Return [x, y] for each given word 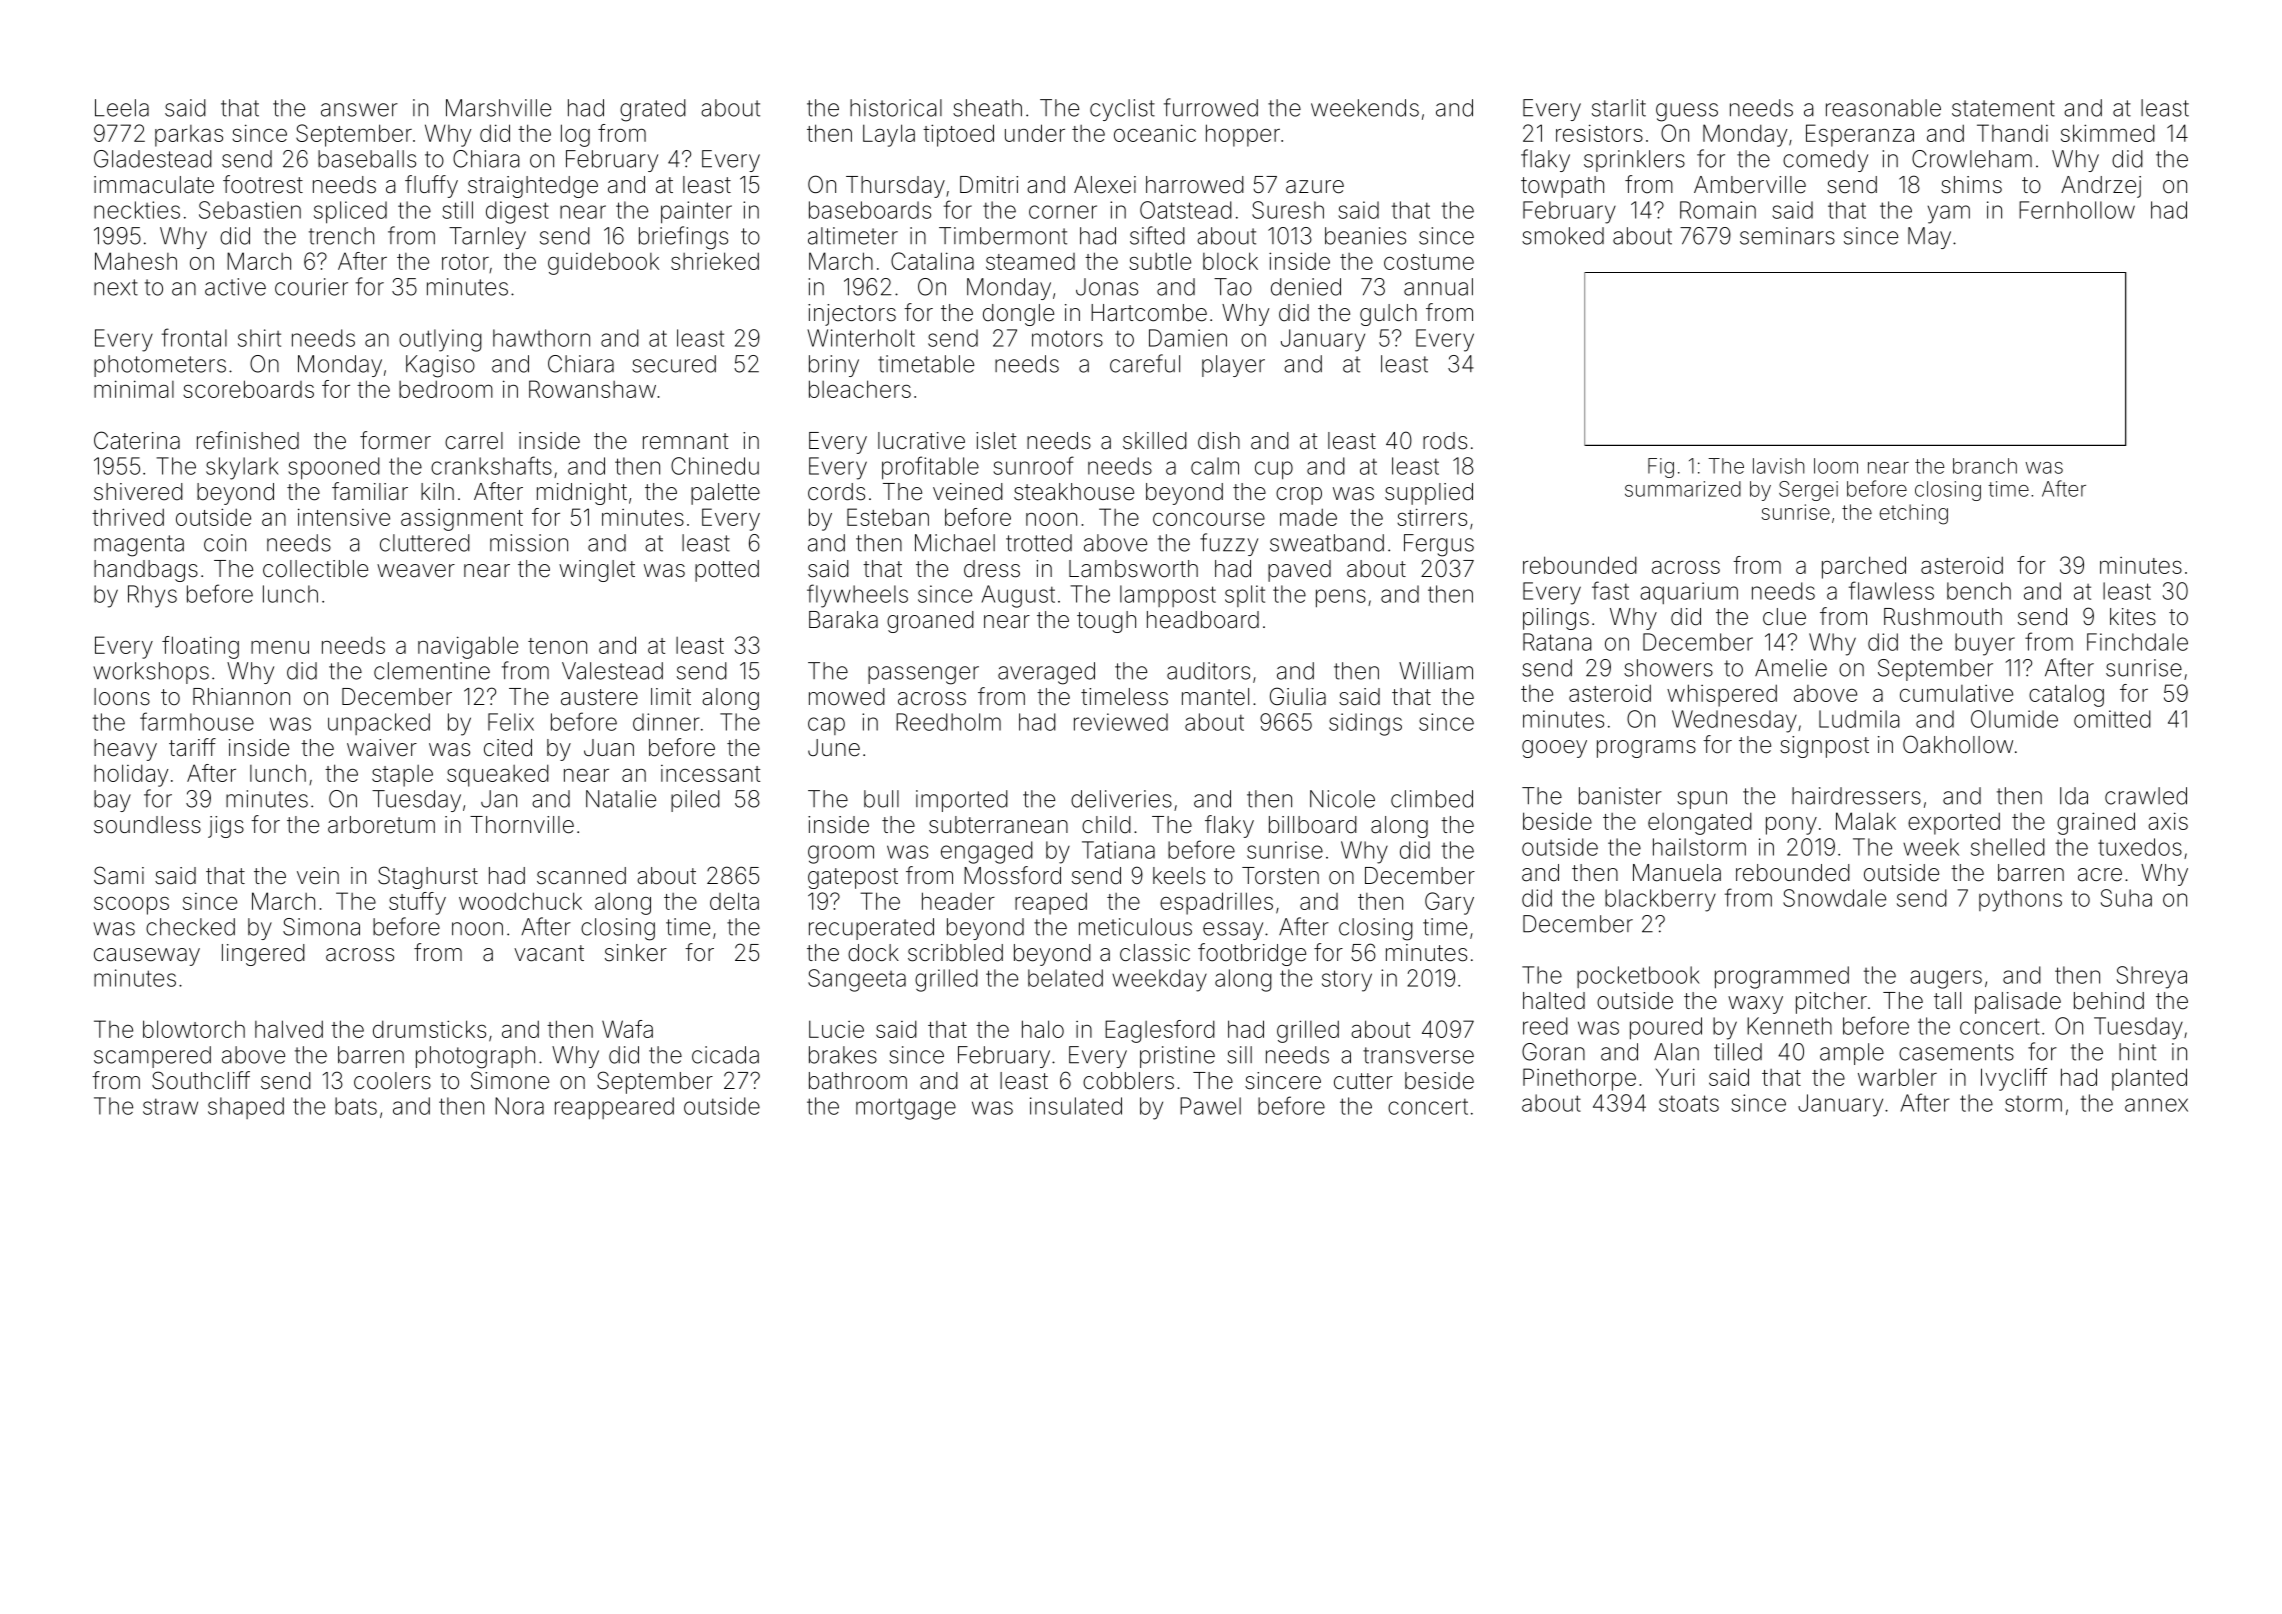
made [1308, 517]
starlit [1619, 108]
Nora [519, 1106]
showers [1668, 668]
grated [653, 110]
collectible [315, 569]
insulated [1076, 1106]
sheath [987, 108]
